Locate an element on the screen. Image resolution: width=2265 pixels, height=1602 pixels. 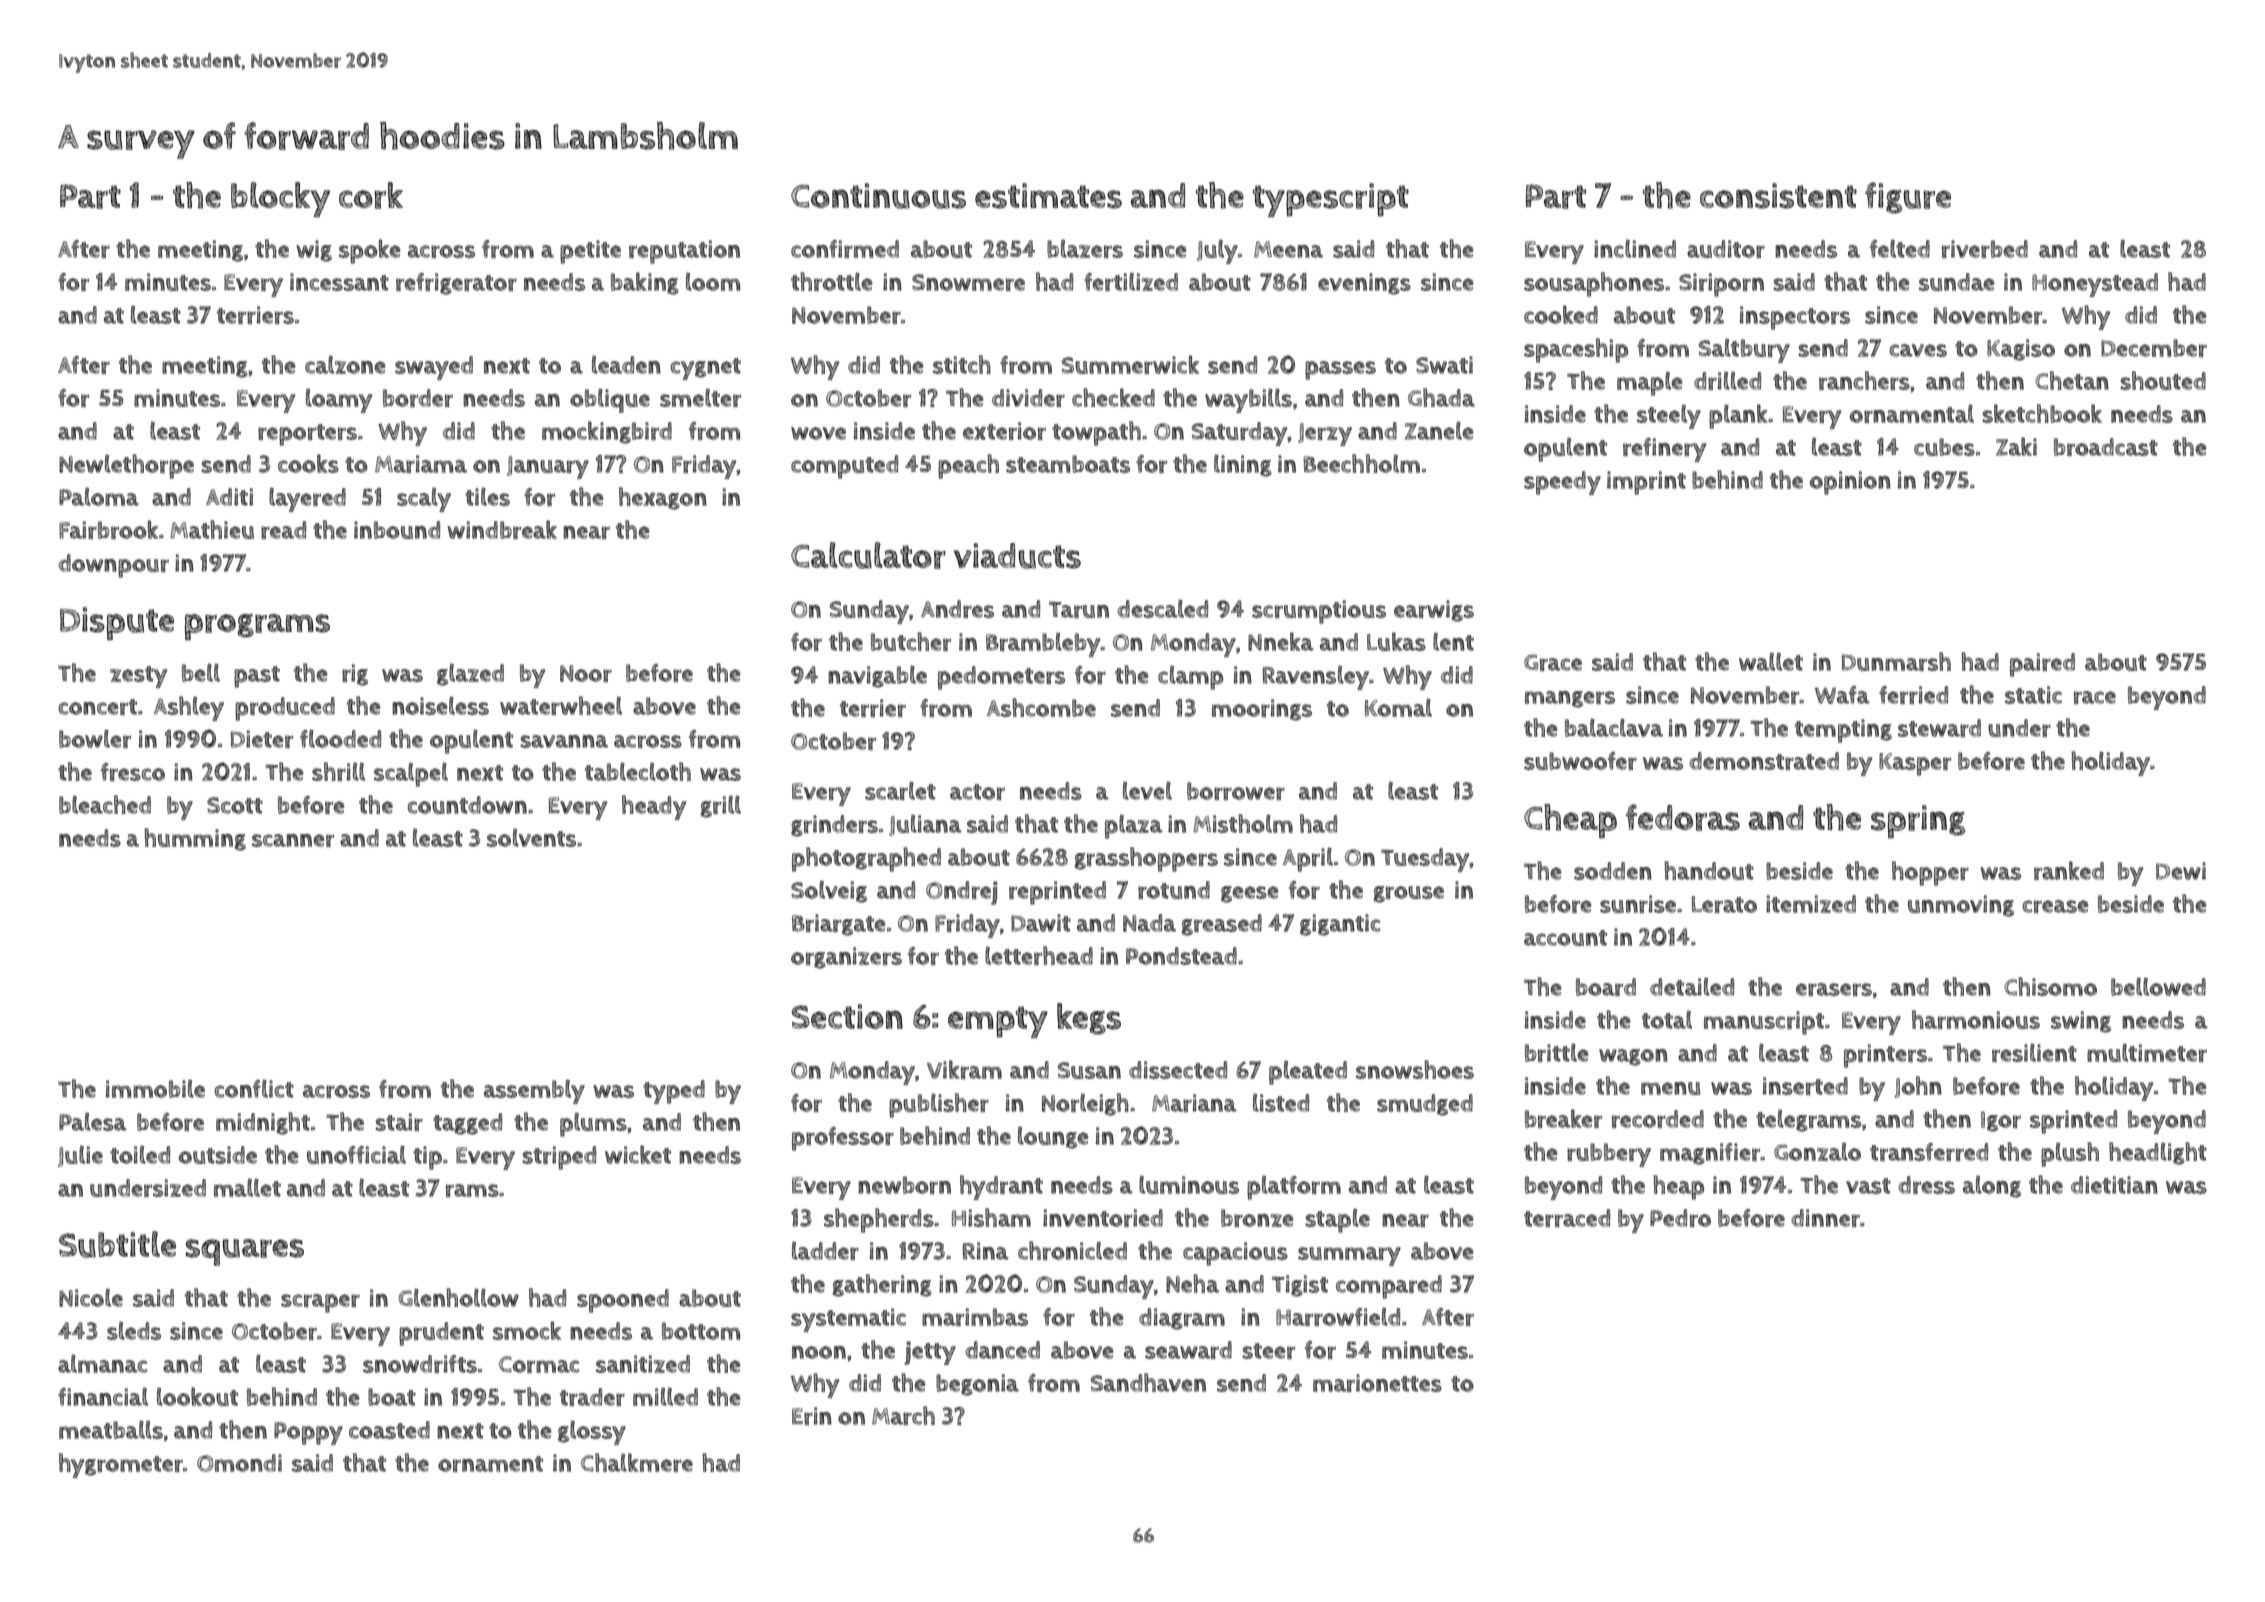
stair is located at coordinates (399, 1122).
